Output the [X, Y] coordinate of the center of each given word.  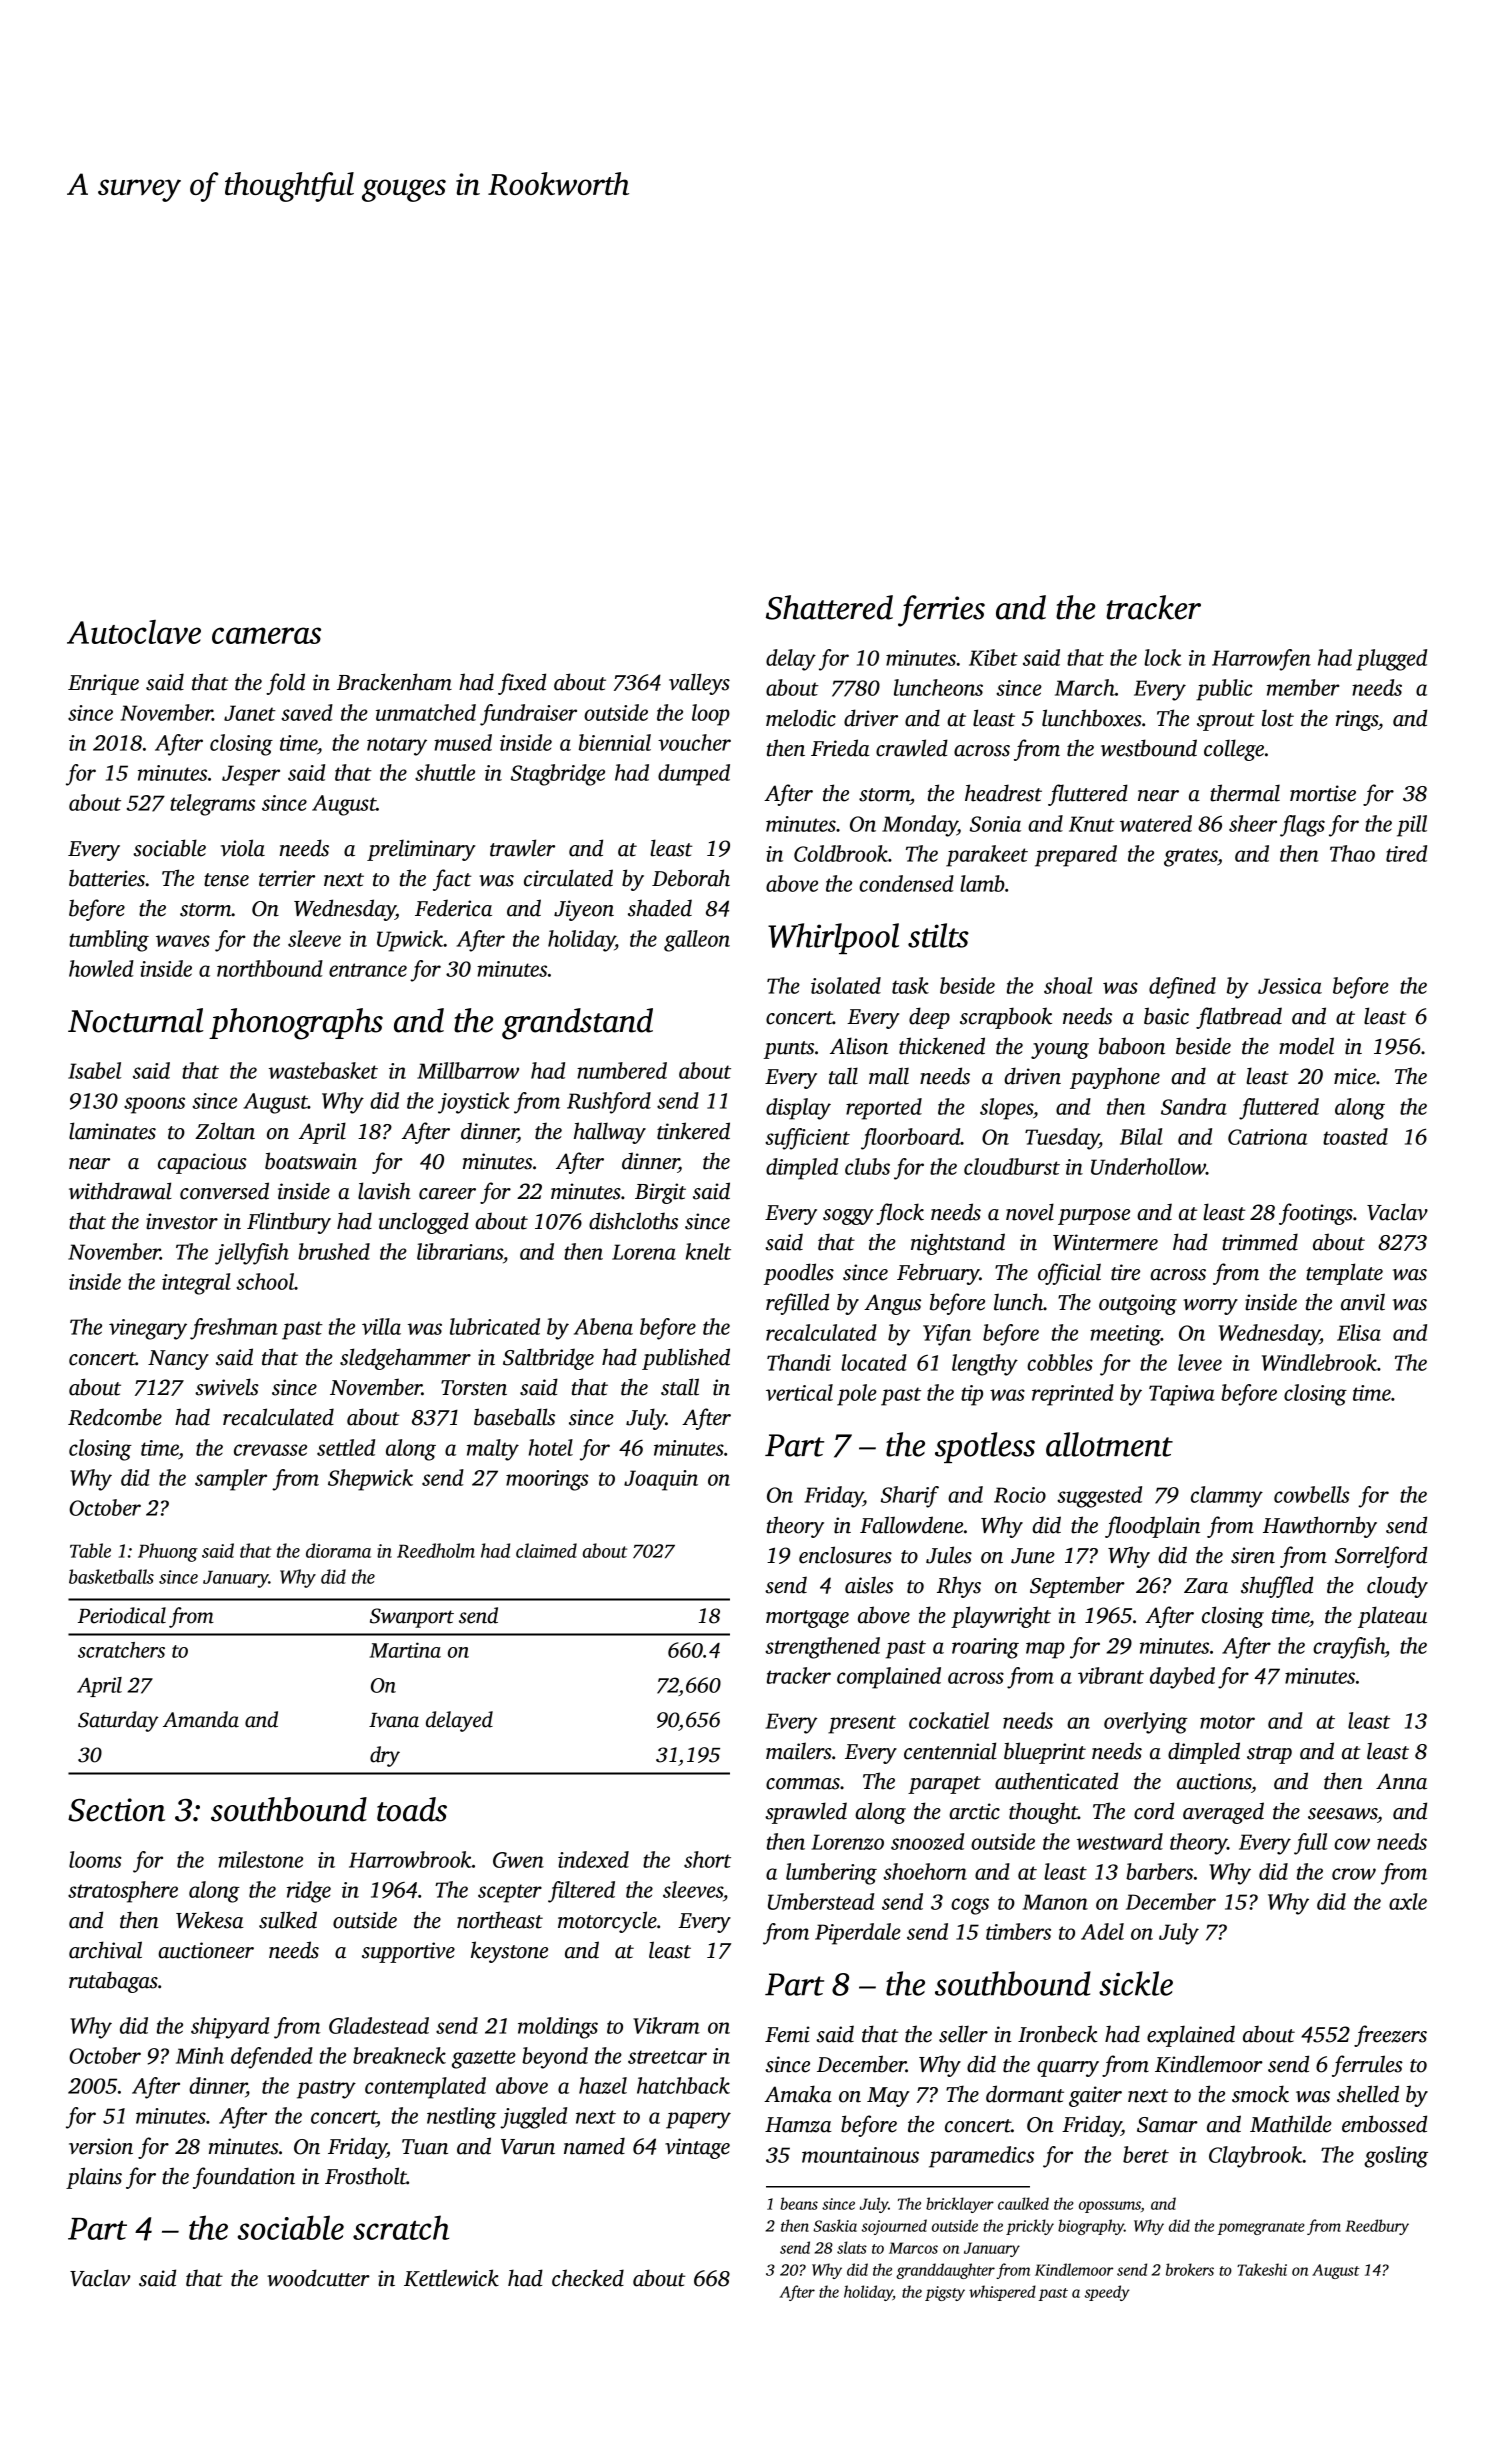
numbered [622, 1070]
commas [803, 1784]
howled [101, 968]
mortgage [807, 1619]
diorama [338, 1550]
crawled [912, 748]
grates [1191, 857]
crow [1354, 1874]
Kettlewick [451, 2278]
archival [105, 1950]
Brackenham [394, 682]
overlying [1146, 1723]
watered [1156, 823]
